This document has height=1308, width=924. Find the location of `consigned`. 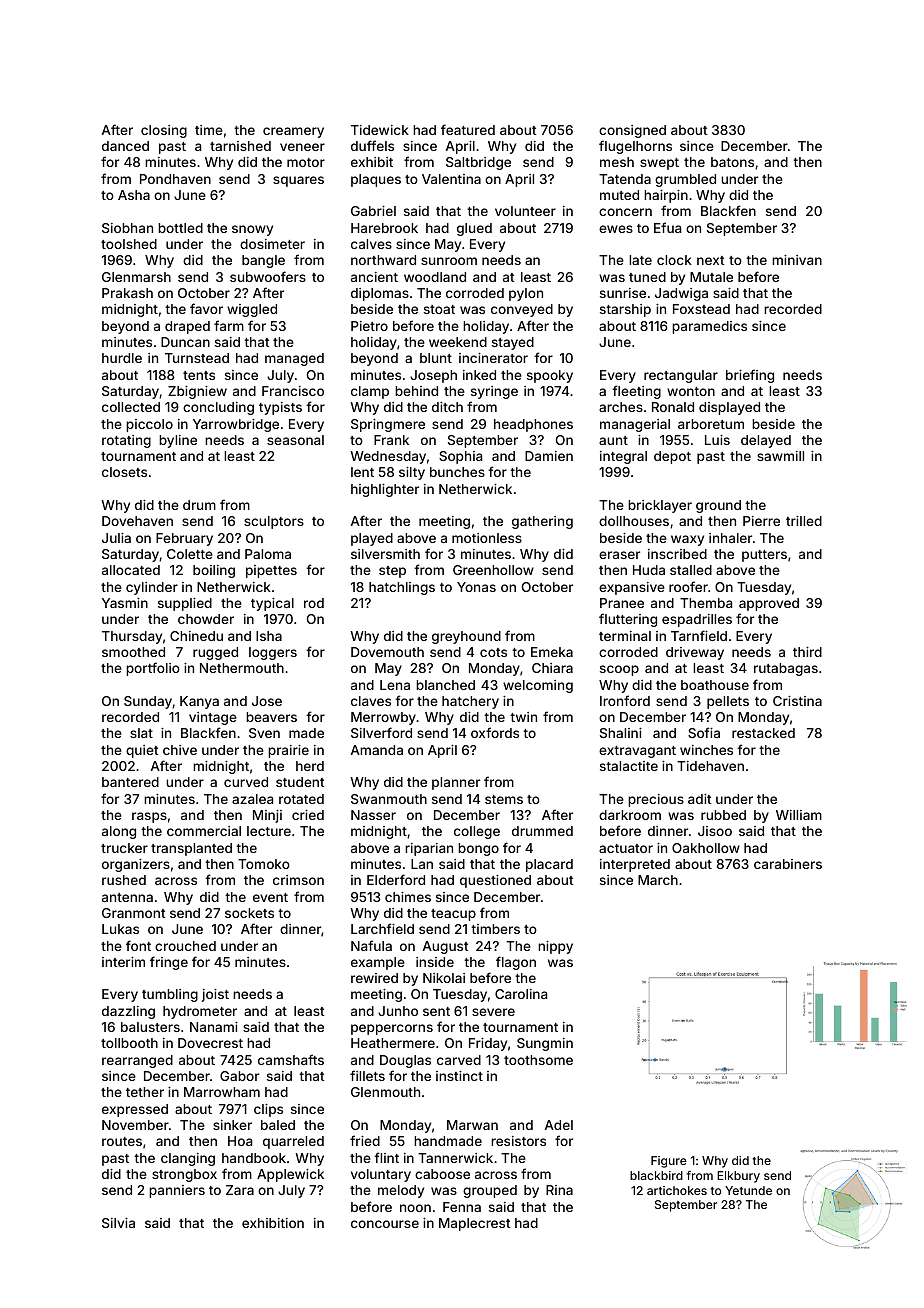

consigned is located at coordinates (632, 131).
